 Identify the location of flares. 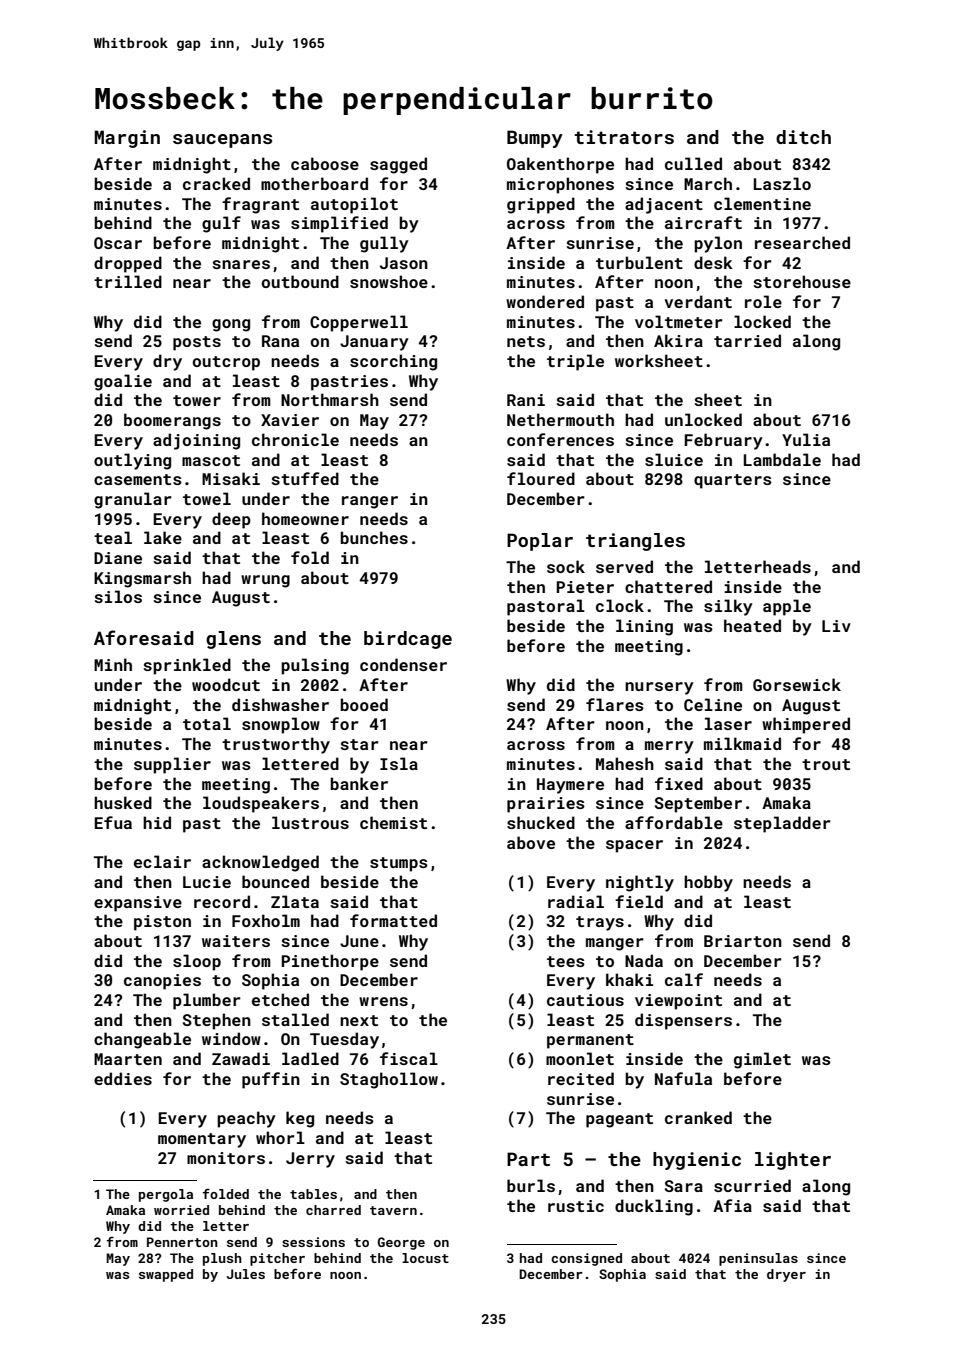
(615, 704).
